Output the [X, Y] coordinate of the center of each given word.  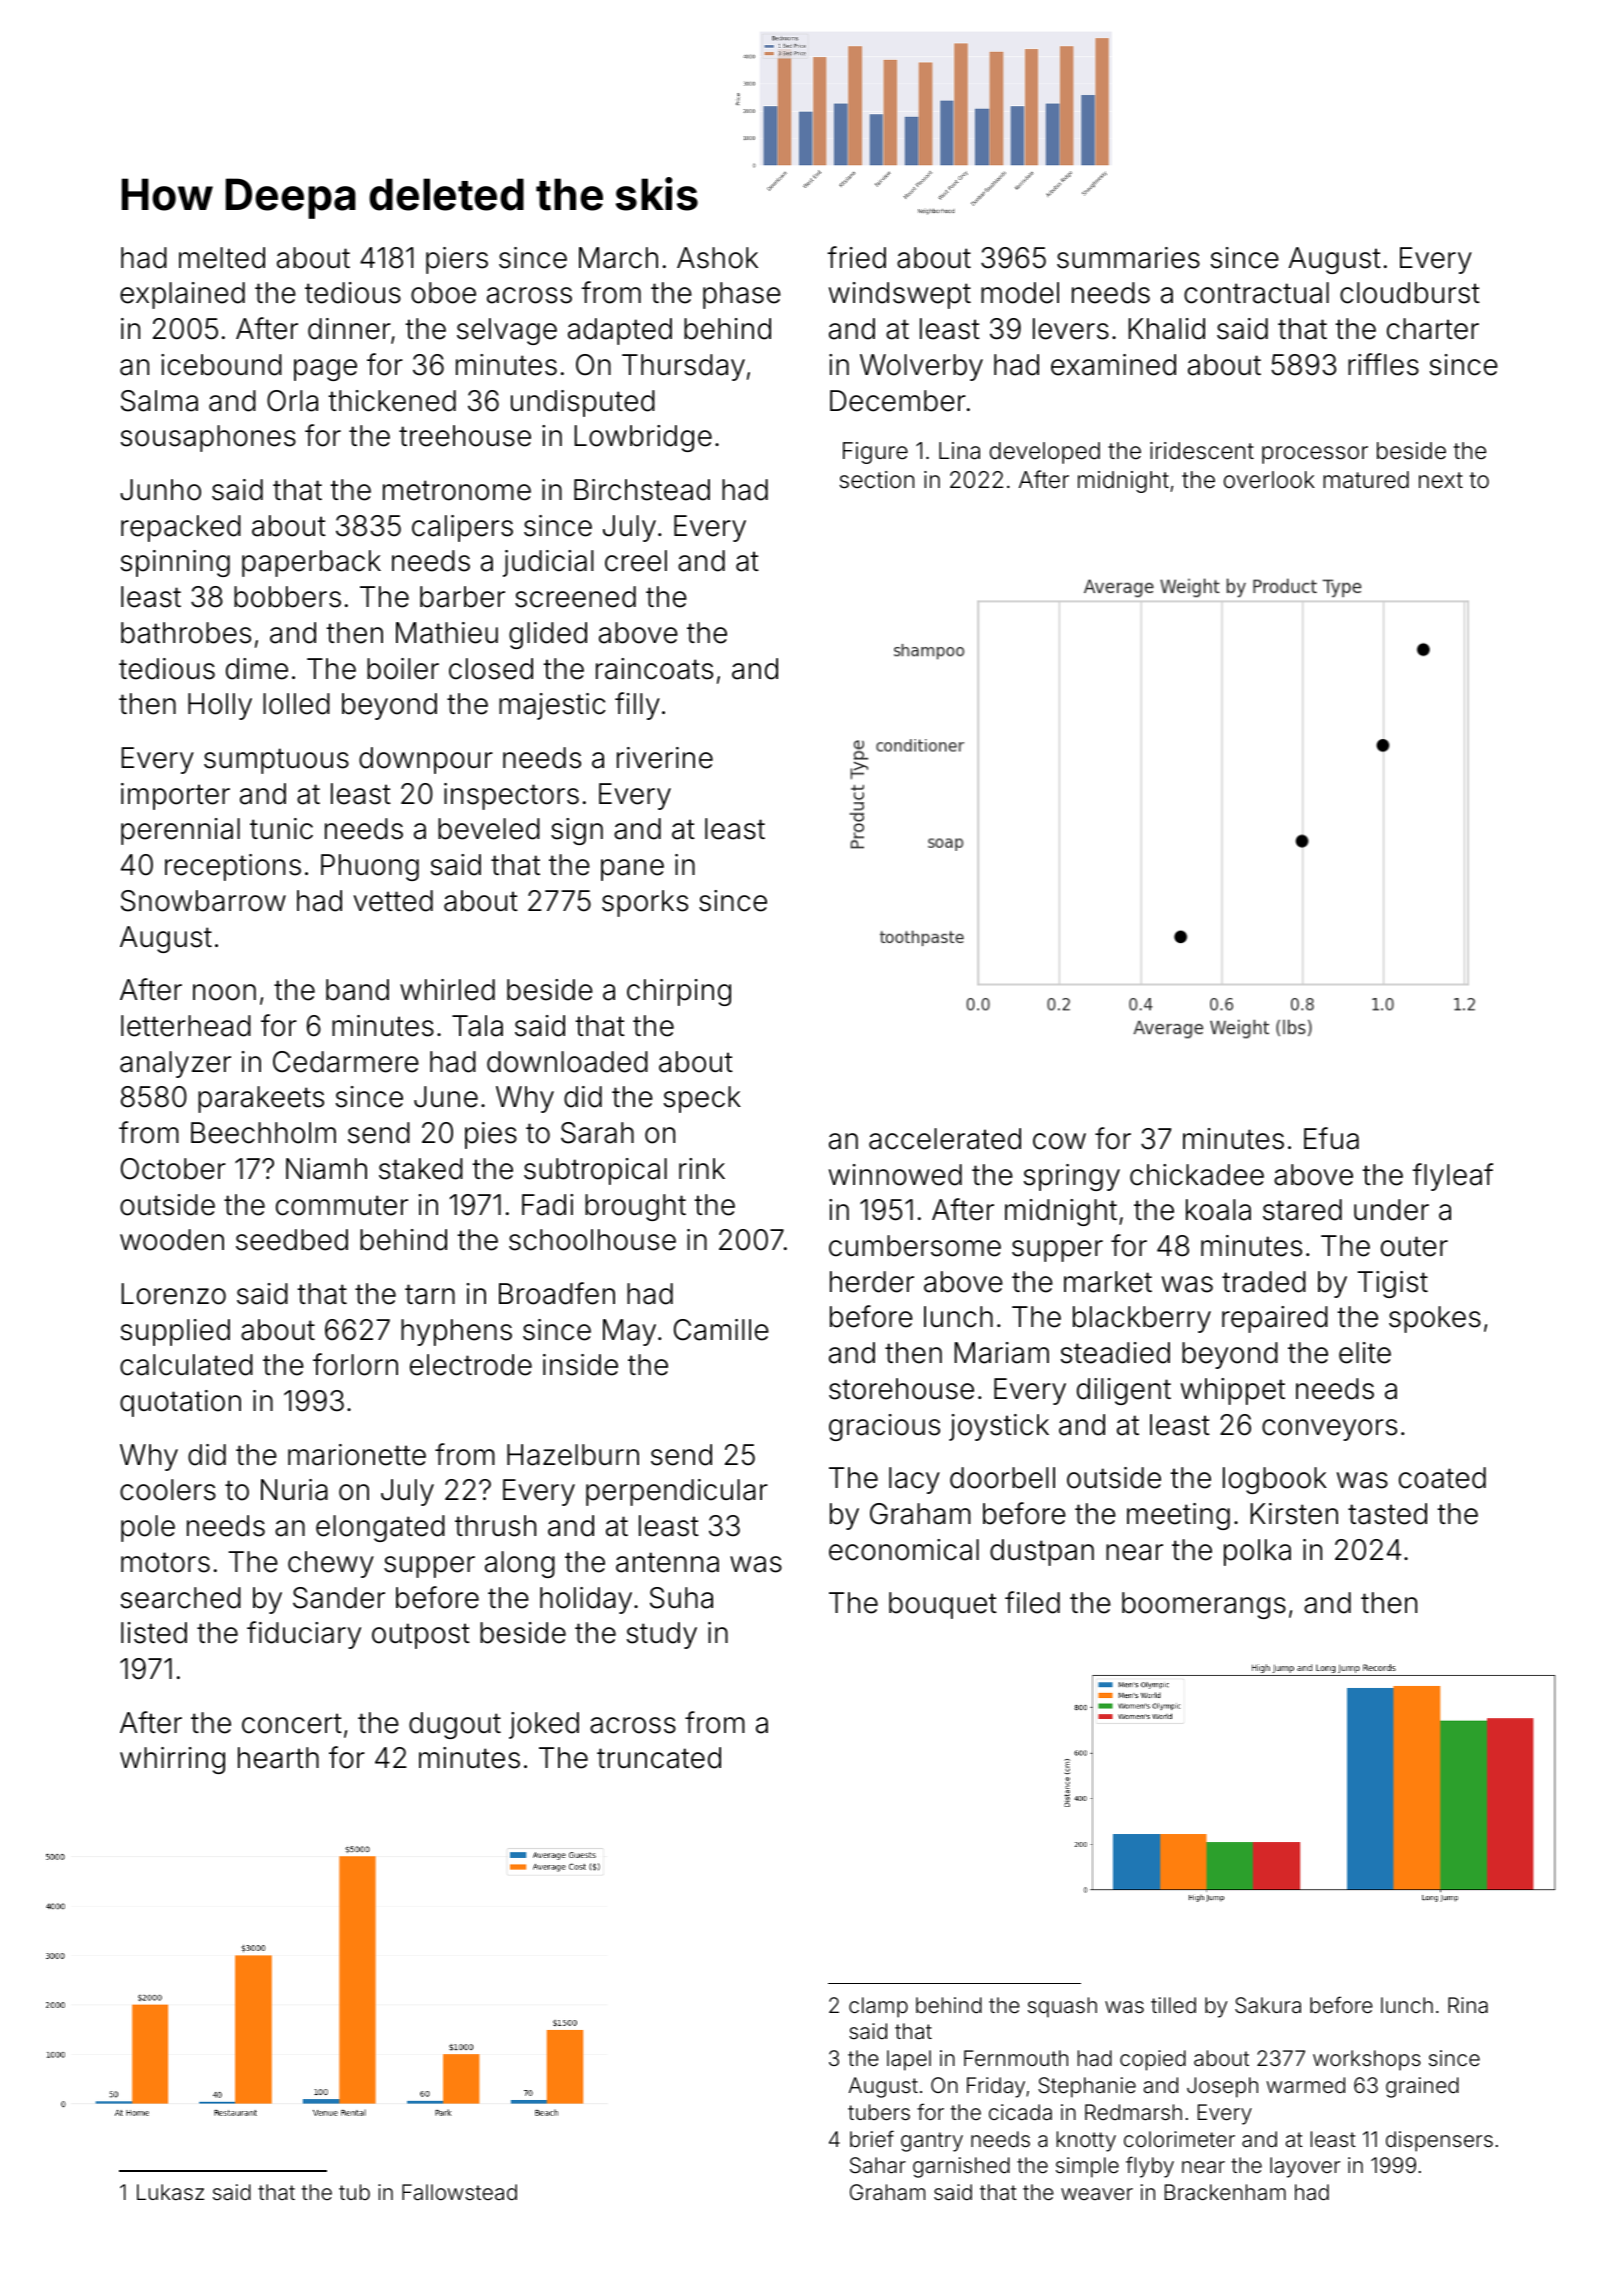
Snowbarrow [203, 901]
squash [1062, 2007]
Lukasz [170, 2192]
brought [635, 1207]
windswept [900, 295]
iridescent [1202, 451]
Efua [1331, 1138]
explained [182, 295]
